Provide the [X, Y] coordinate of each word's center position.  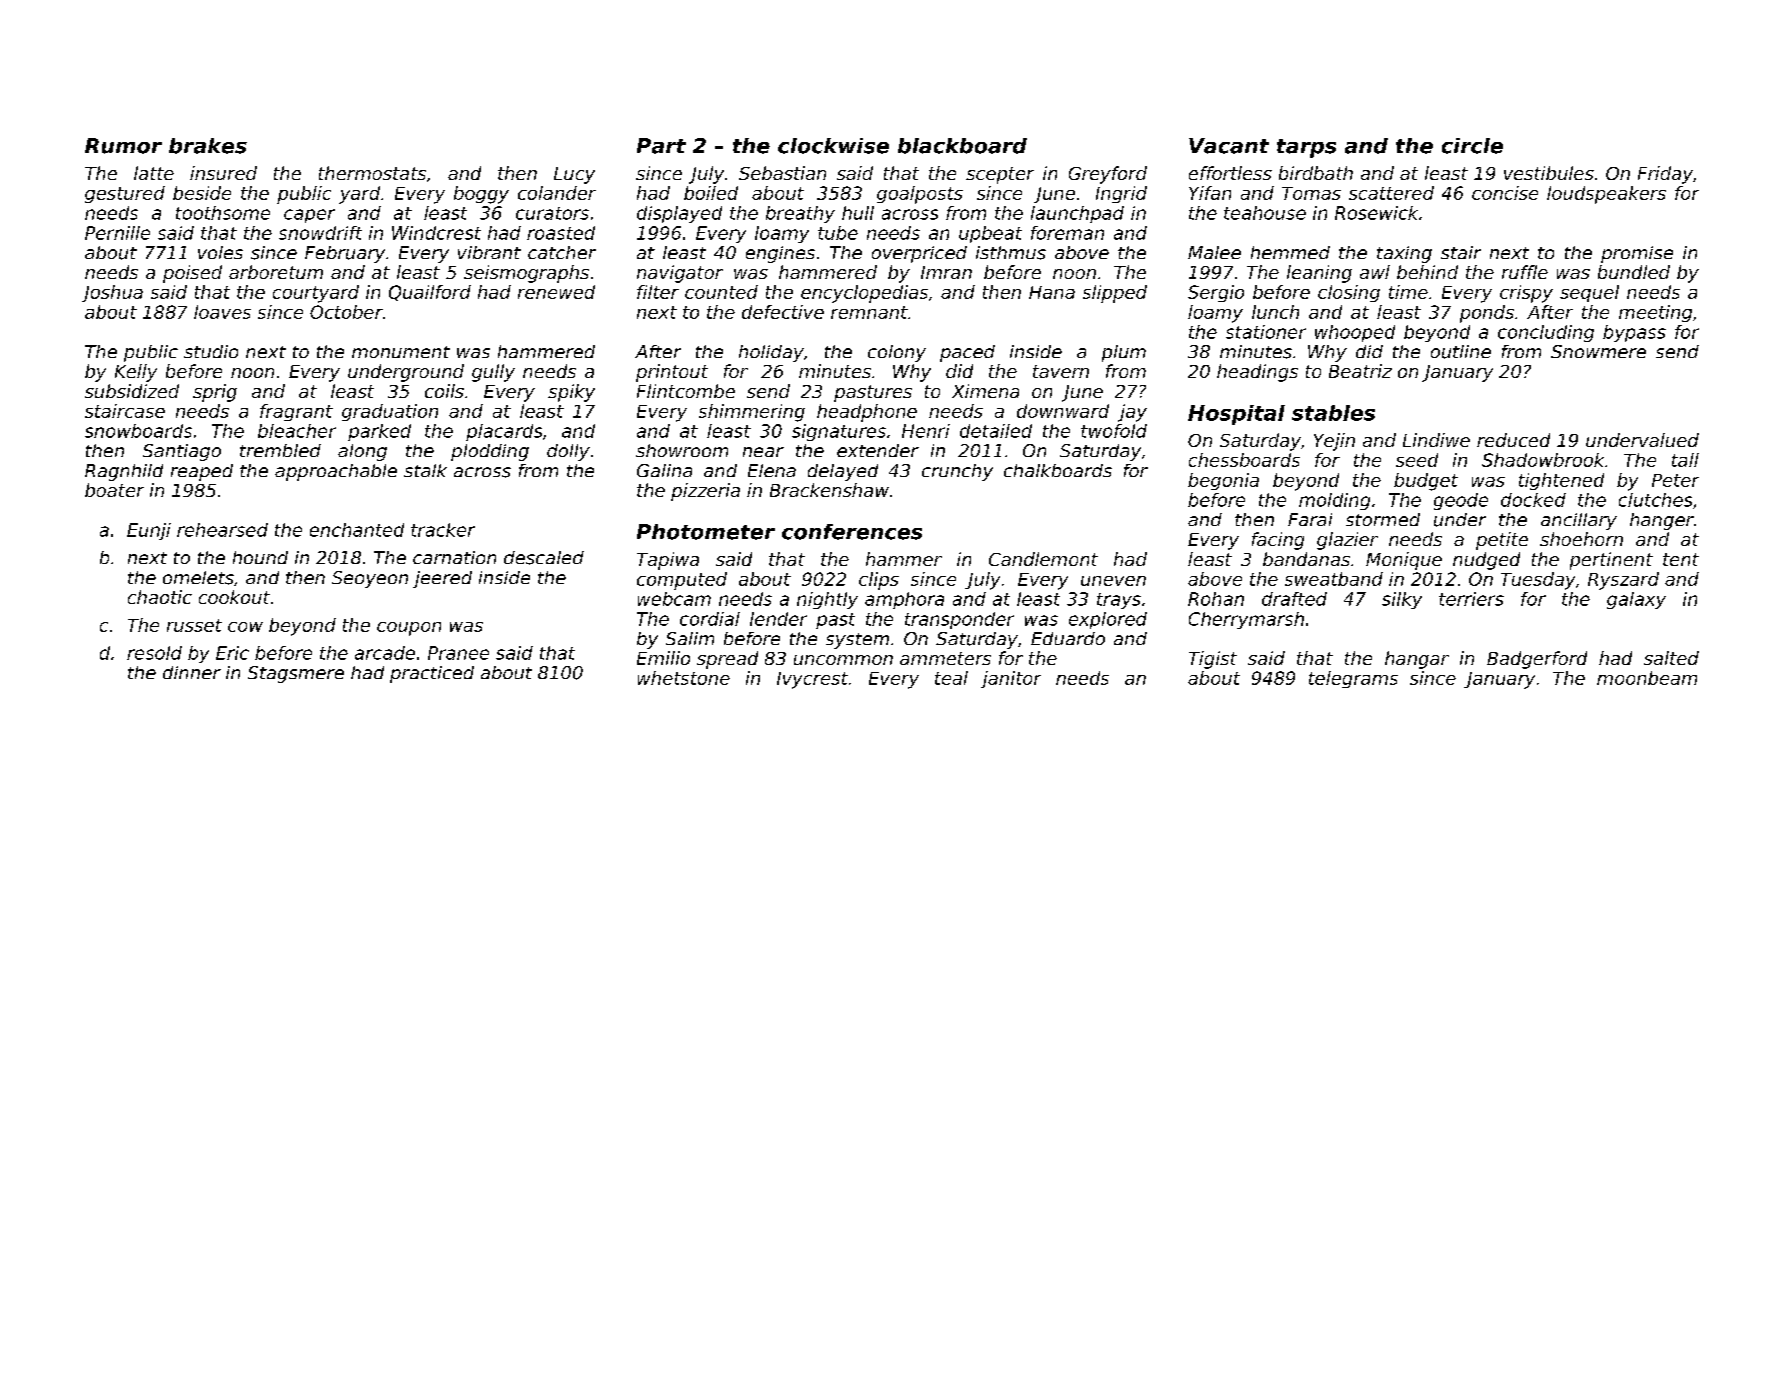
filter [658, 292]
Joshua [112, 293]
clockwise [833, 146]
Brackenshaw [829, 490]
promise [1637, 254]
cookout [234, 597]
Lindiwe [1436, 440]
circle [1472, 146]
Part [661, 146]
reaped [202, 472]
